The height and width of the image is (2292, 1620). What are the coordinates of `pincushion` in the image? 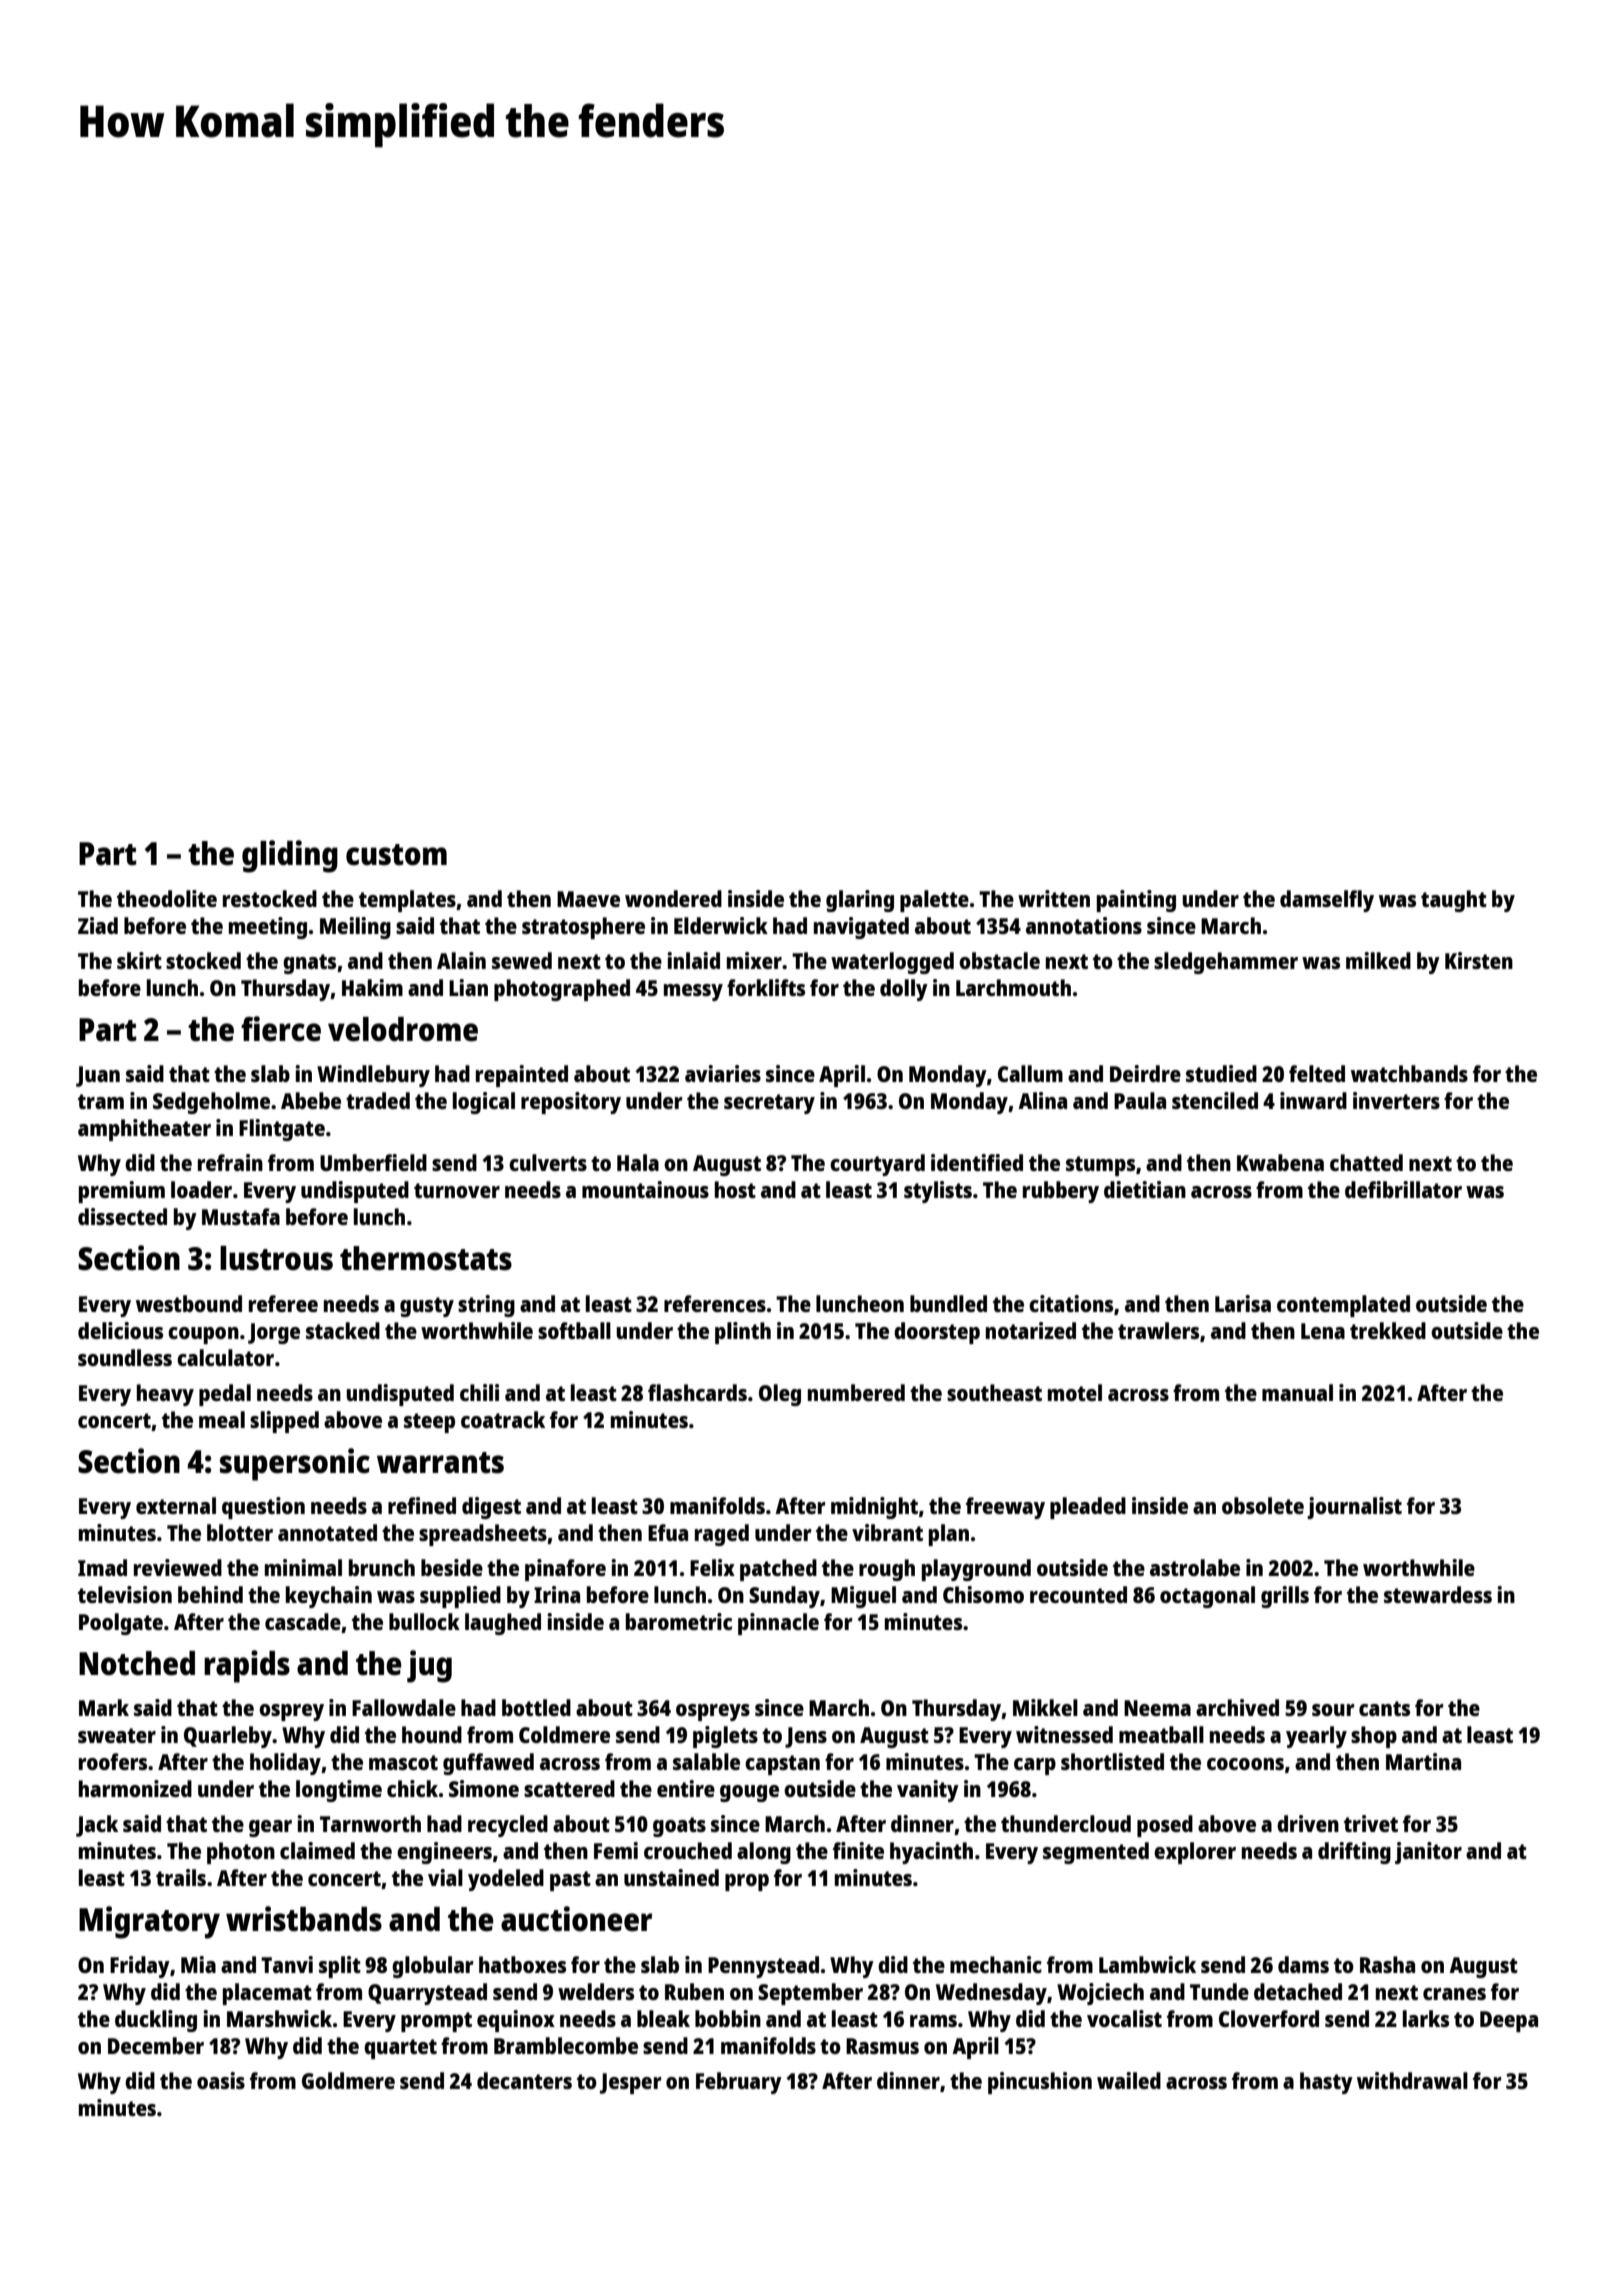 It's located at (1040, 2083).
